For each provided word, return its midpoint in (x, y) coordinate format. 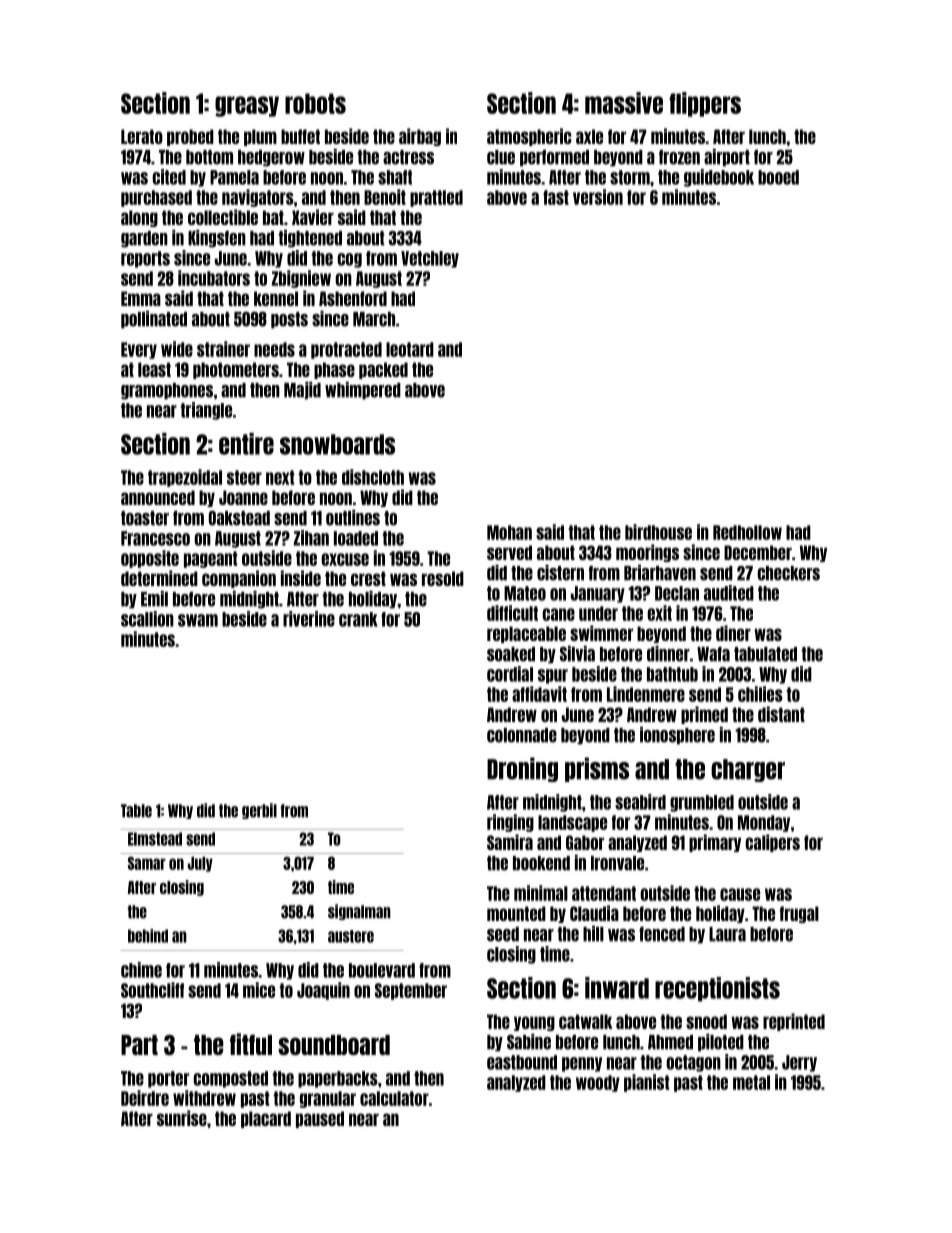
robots (315, 103)
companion (239, 579)
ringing (510, 823)
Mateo (525, 593)
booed (778, 177)
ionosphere (677, 736)
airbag (420, 137)
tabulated (765, 654)
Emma (141, 298)
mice (259, 990)
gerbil (259, 811)
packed (383, 370)
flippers (705, 104)
